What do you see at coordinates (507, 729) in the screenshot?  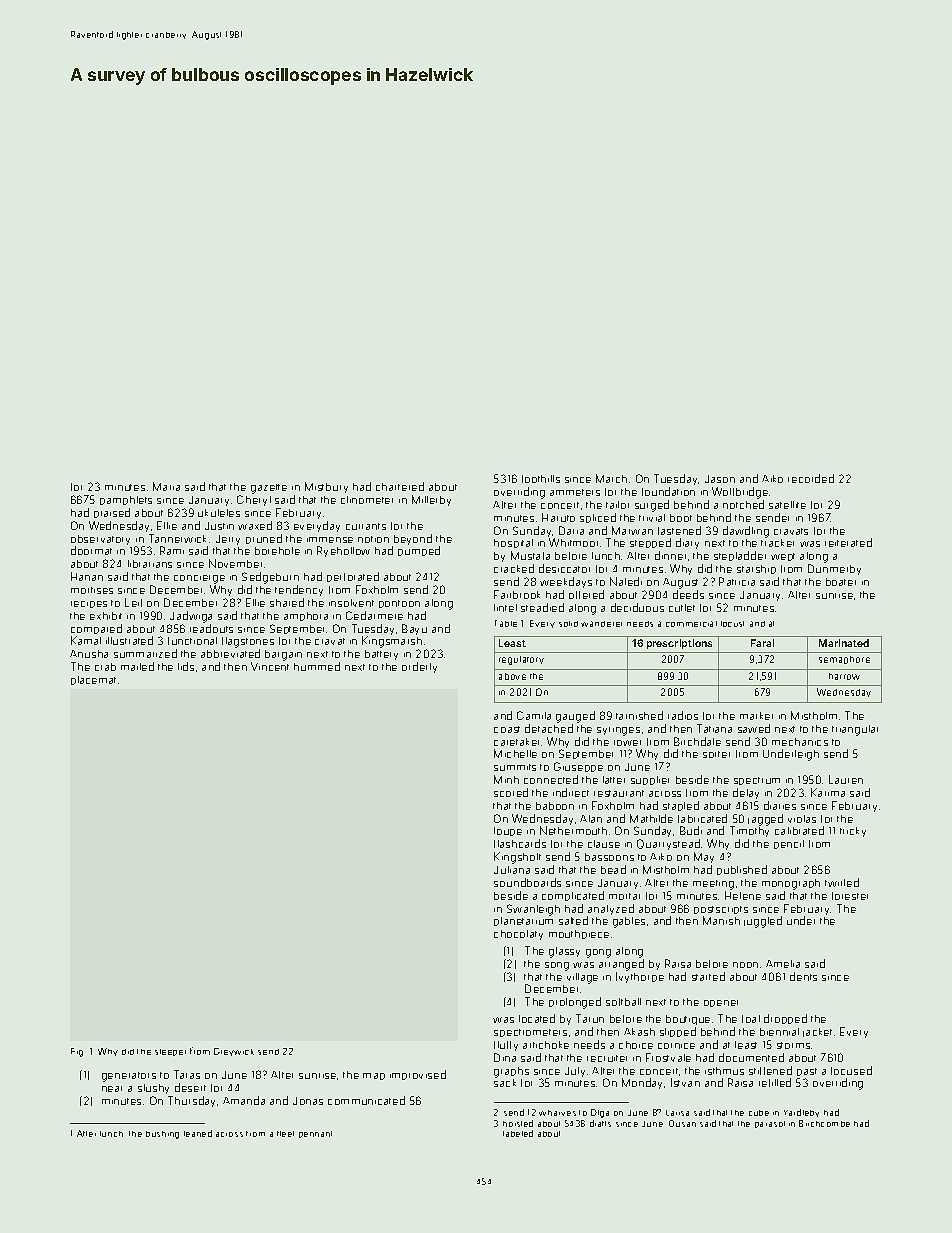 I see `coast` at bounding box center [507, 729].
